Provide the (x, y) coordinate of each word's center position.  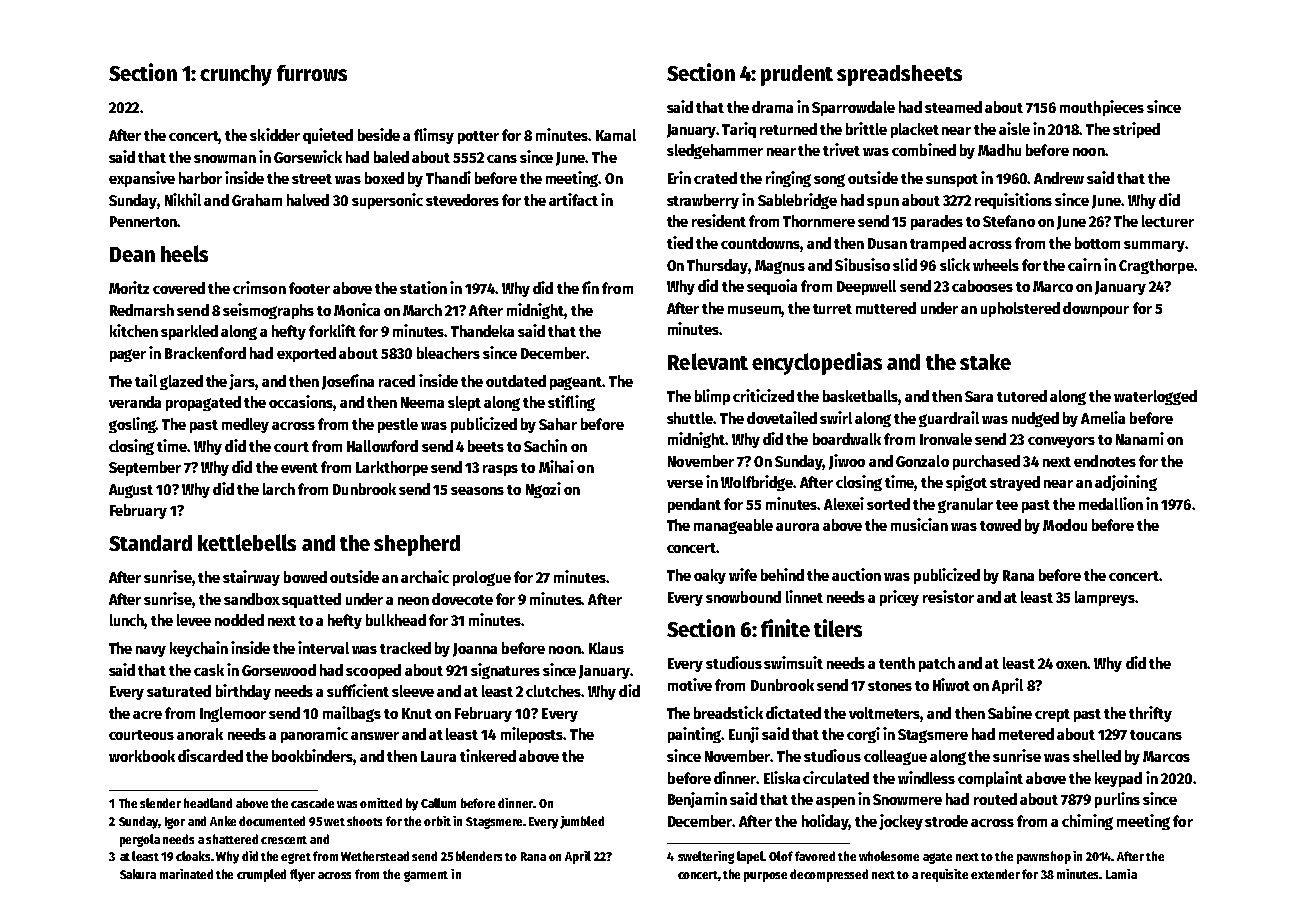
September (145, 468)
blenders (479, 856)
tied (680, 242)
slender (160, 803)
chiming (1087, 822)
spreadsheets (899, 75)
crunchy (236, 75)
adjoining (1126, 483)
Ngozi (543, 490)
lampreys (1105, 598)
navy (151, 651)
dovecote (462, 599)
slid (905, 264)
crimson (259, 287)
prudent (797, 75)
